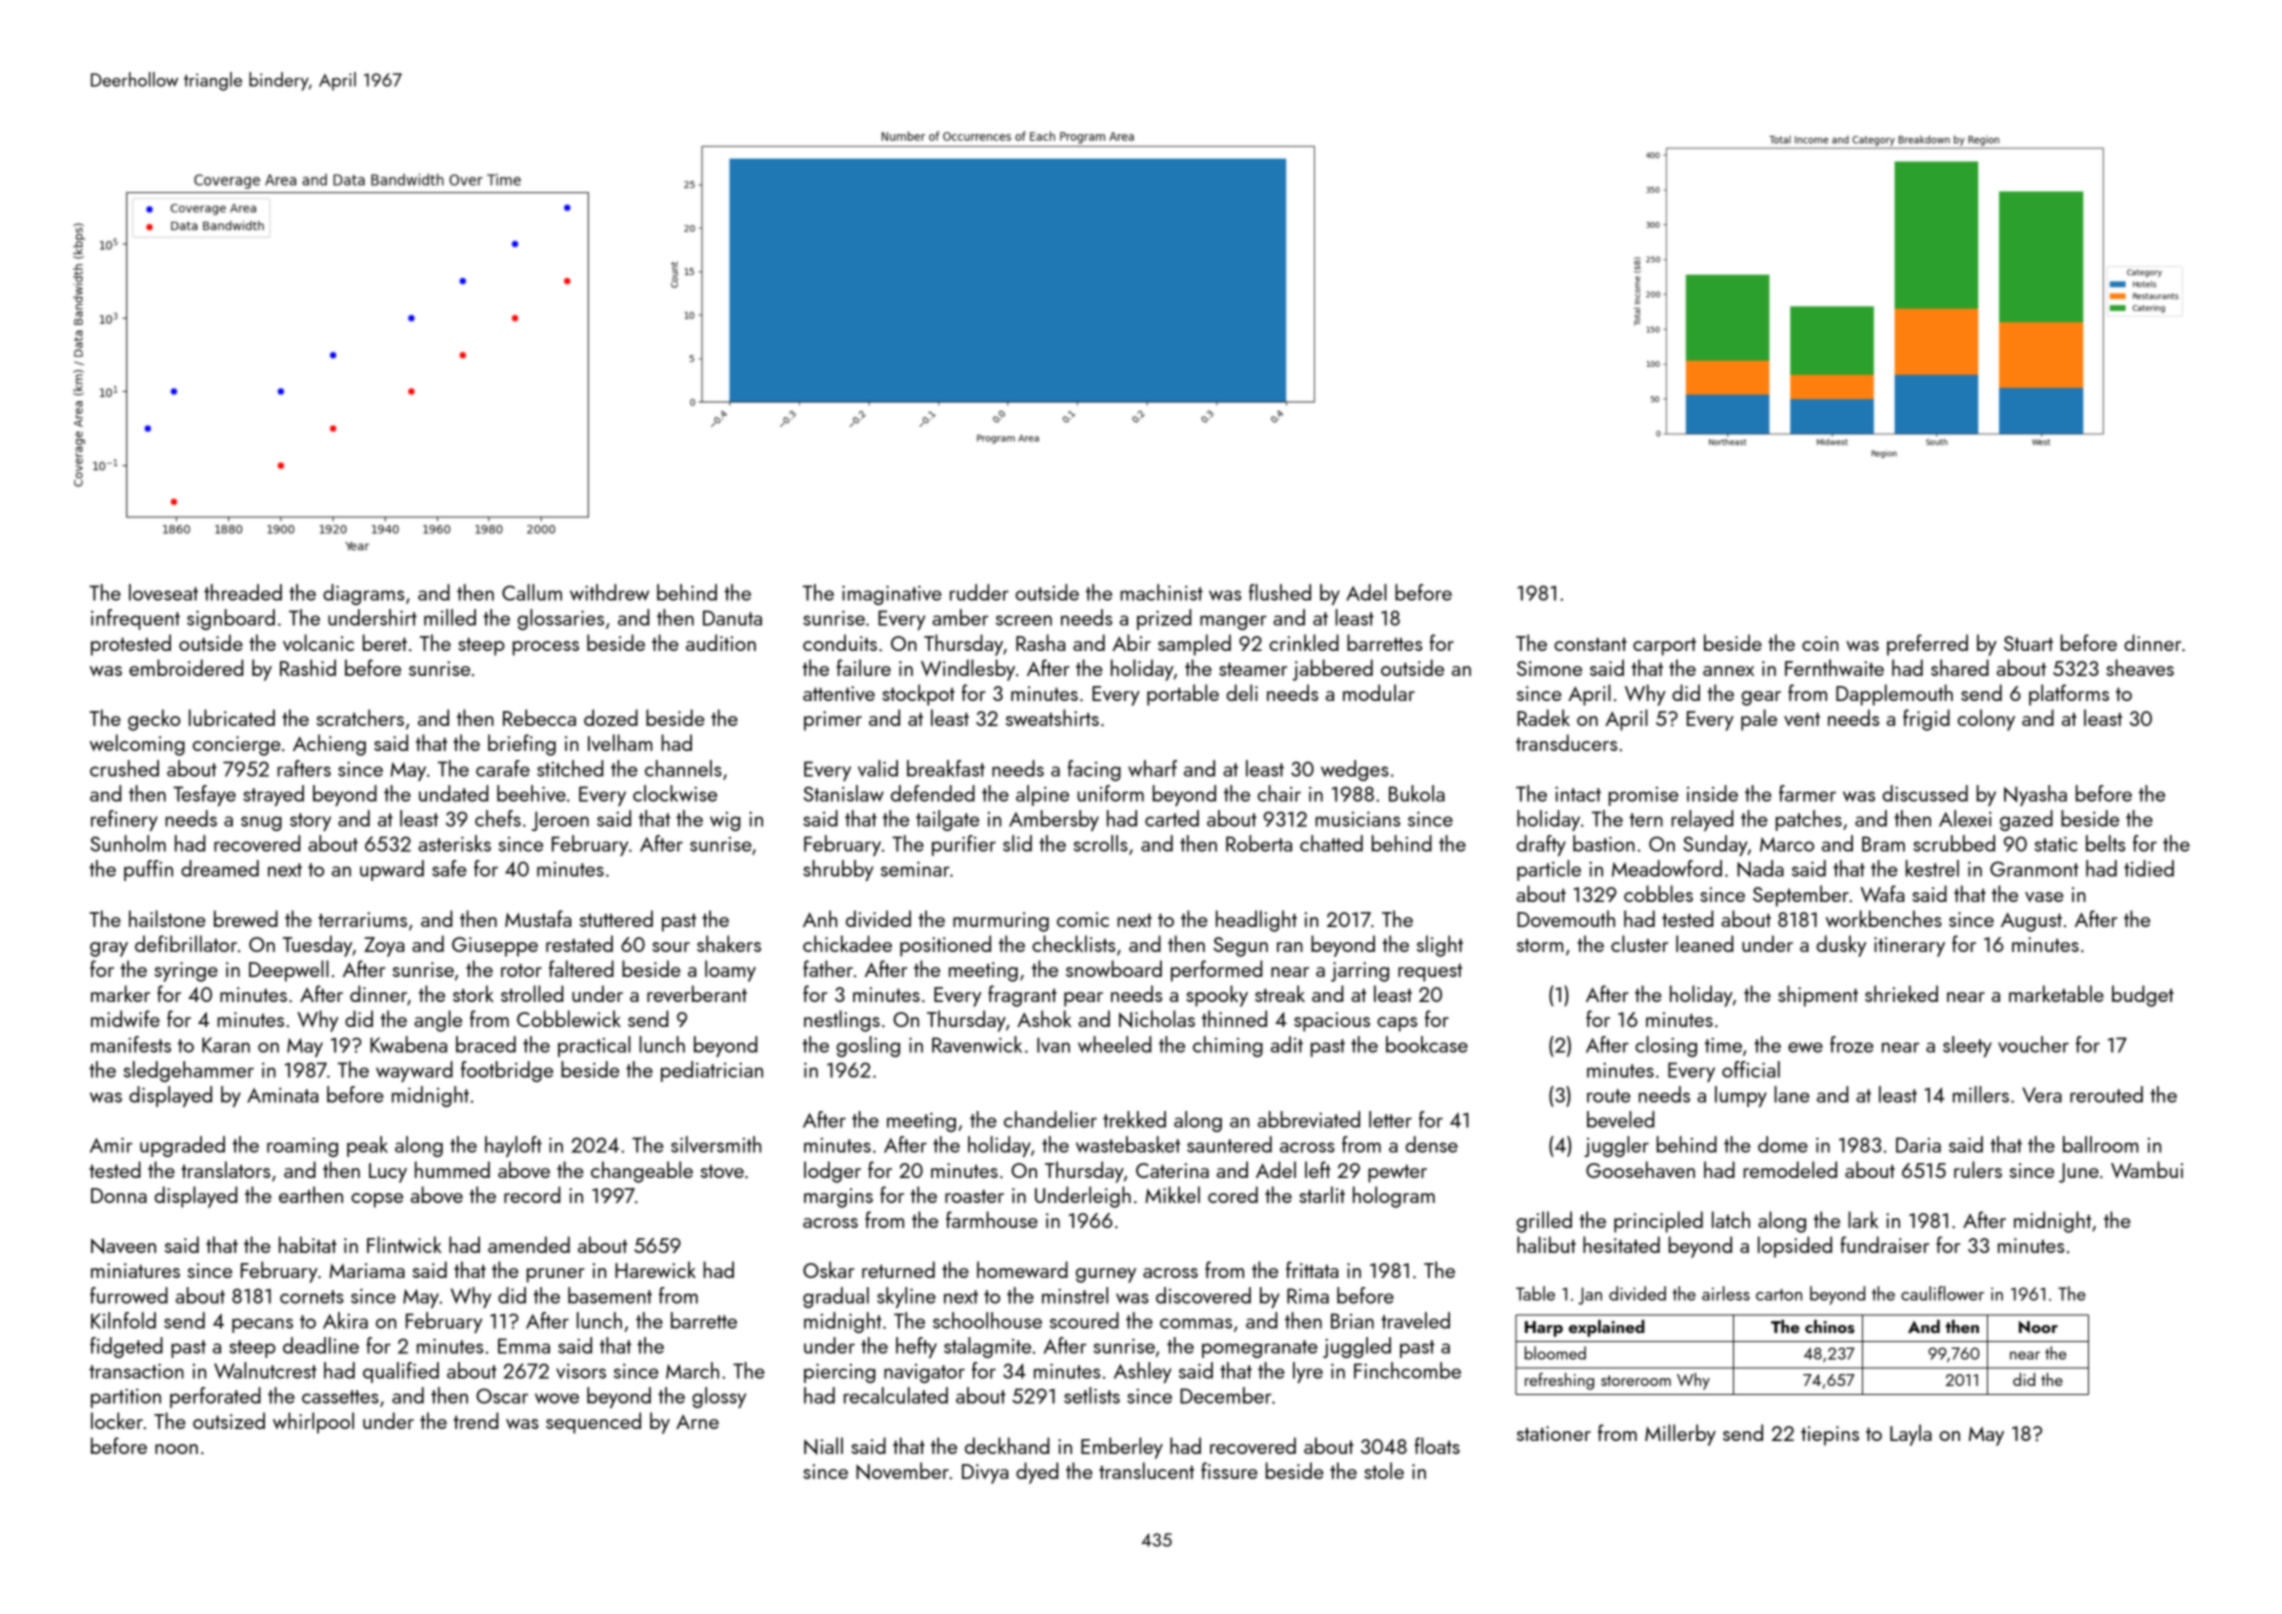  Describe the element at coordinates (243, 592) in the screenshot. I see `threaded` at that location.
